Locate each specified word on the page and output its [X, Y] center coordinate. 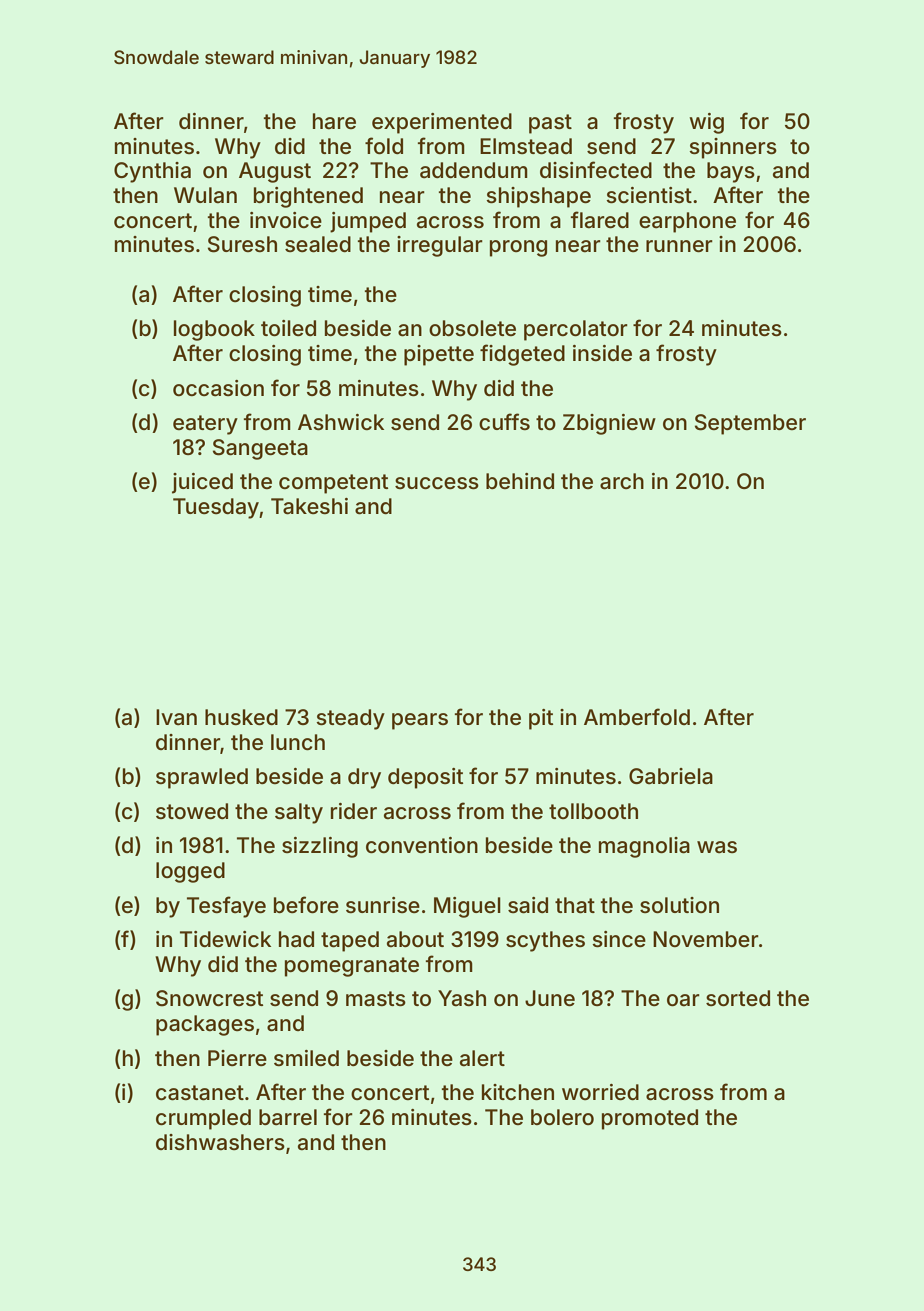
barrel [288, 1117]
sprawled [202, 778]
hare [334, 121]
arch [622, 481]
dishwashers [220, 1142]
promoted [650, 1119]
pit [541, 719]
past [550, 124]
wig [706, 123]
